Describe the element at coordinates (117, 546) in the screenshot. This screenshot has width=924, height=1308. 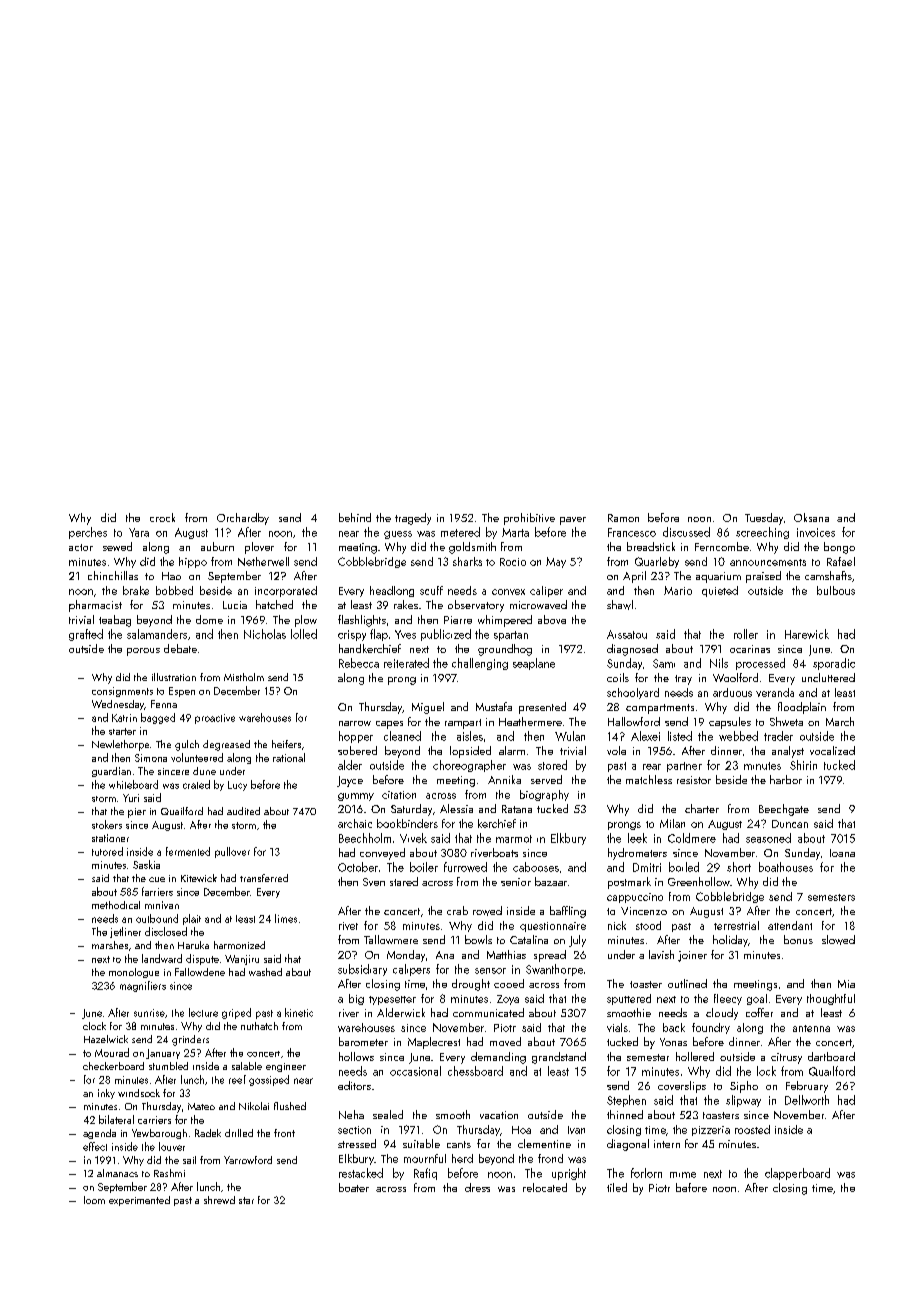
I see `sewed` at that location.
